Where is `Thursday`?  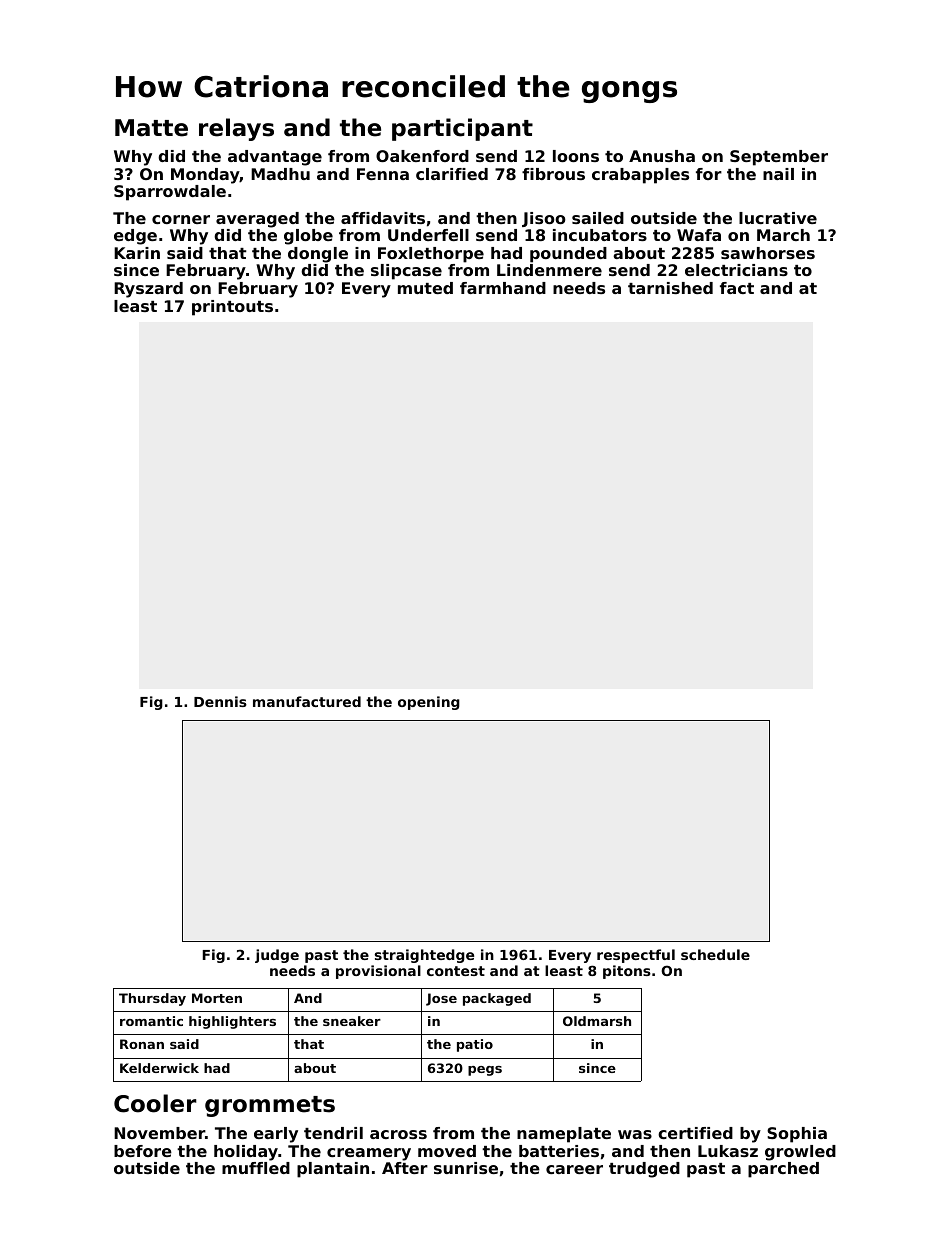
Thursday is located at coordinates (152, 999).
